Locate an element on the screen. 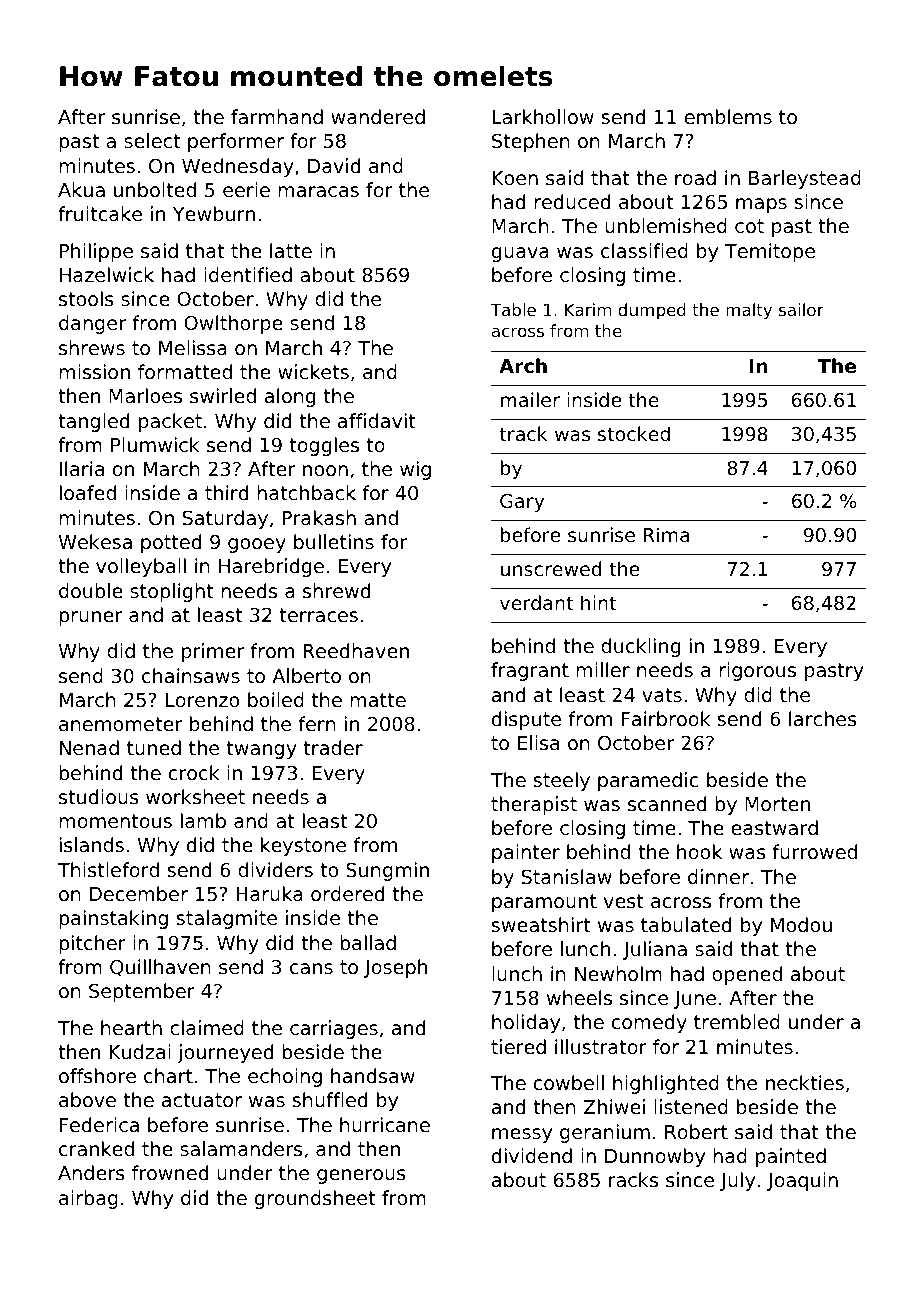 The height and width of the screenshot is (1311, 924). eastward is located at coordinates (774, 827).
